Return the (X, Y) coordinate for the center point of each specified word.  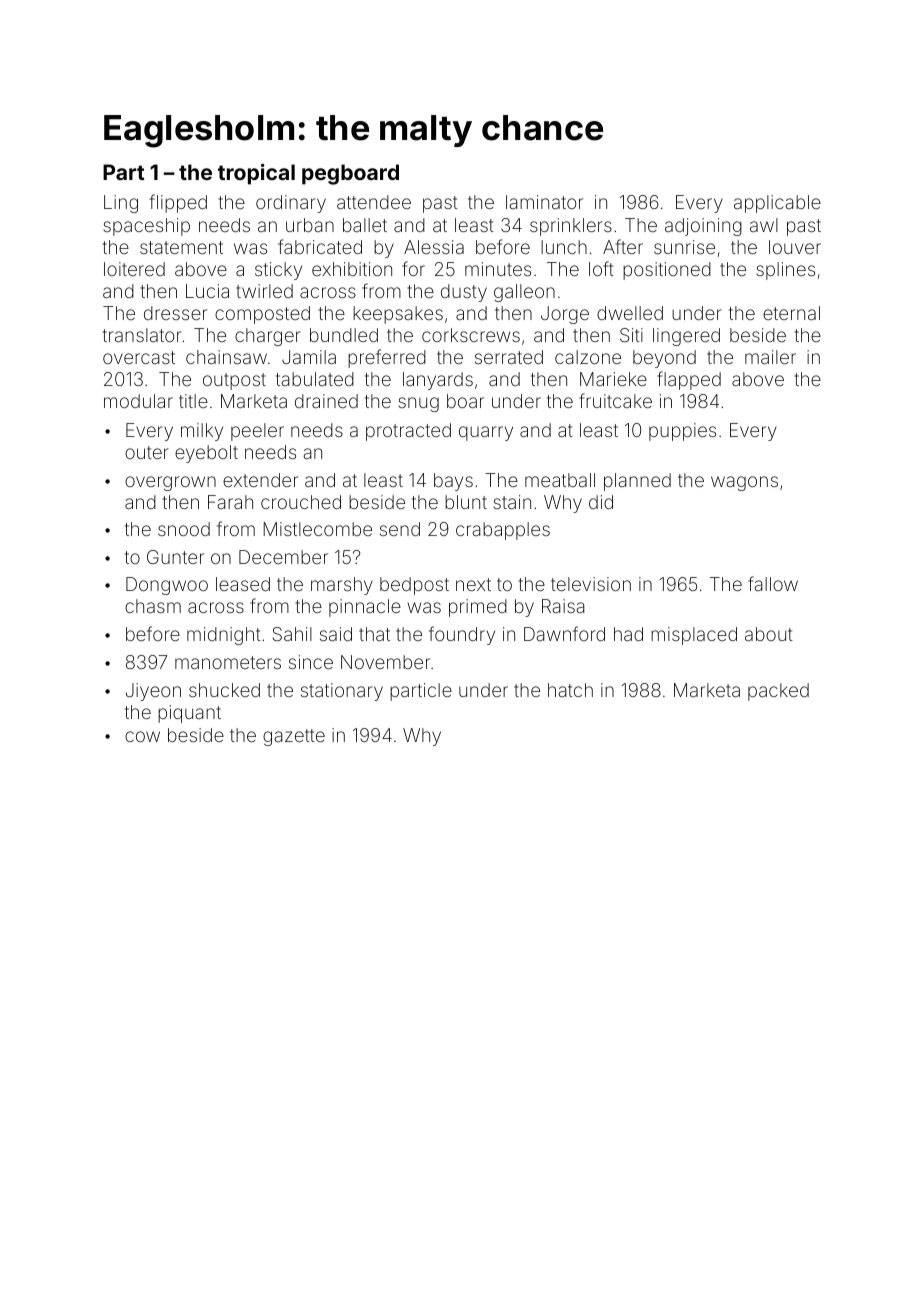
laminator (544, 202)
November (385, 662)
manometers (228, 662)
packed (778, 692)
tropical (256, 174)
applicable (777, 204)
